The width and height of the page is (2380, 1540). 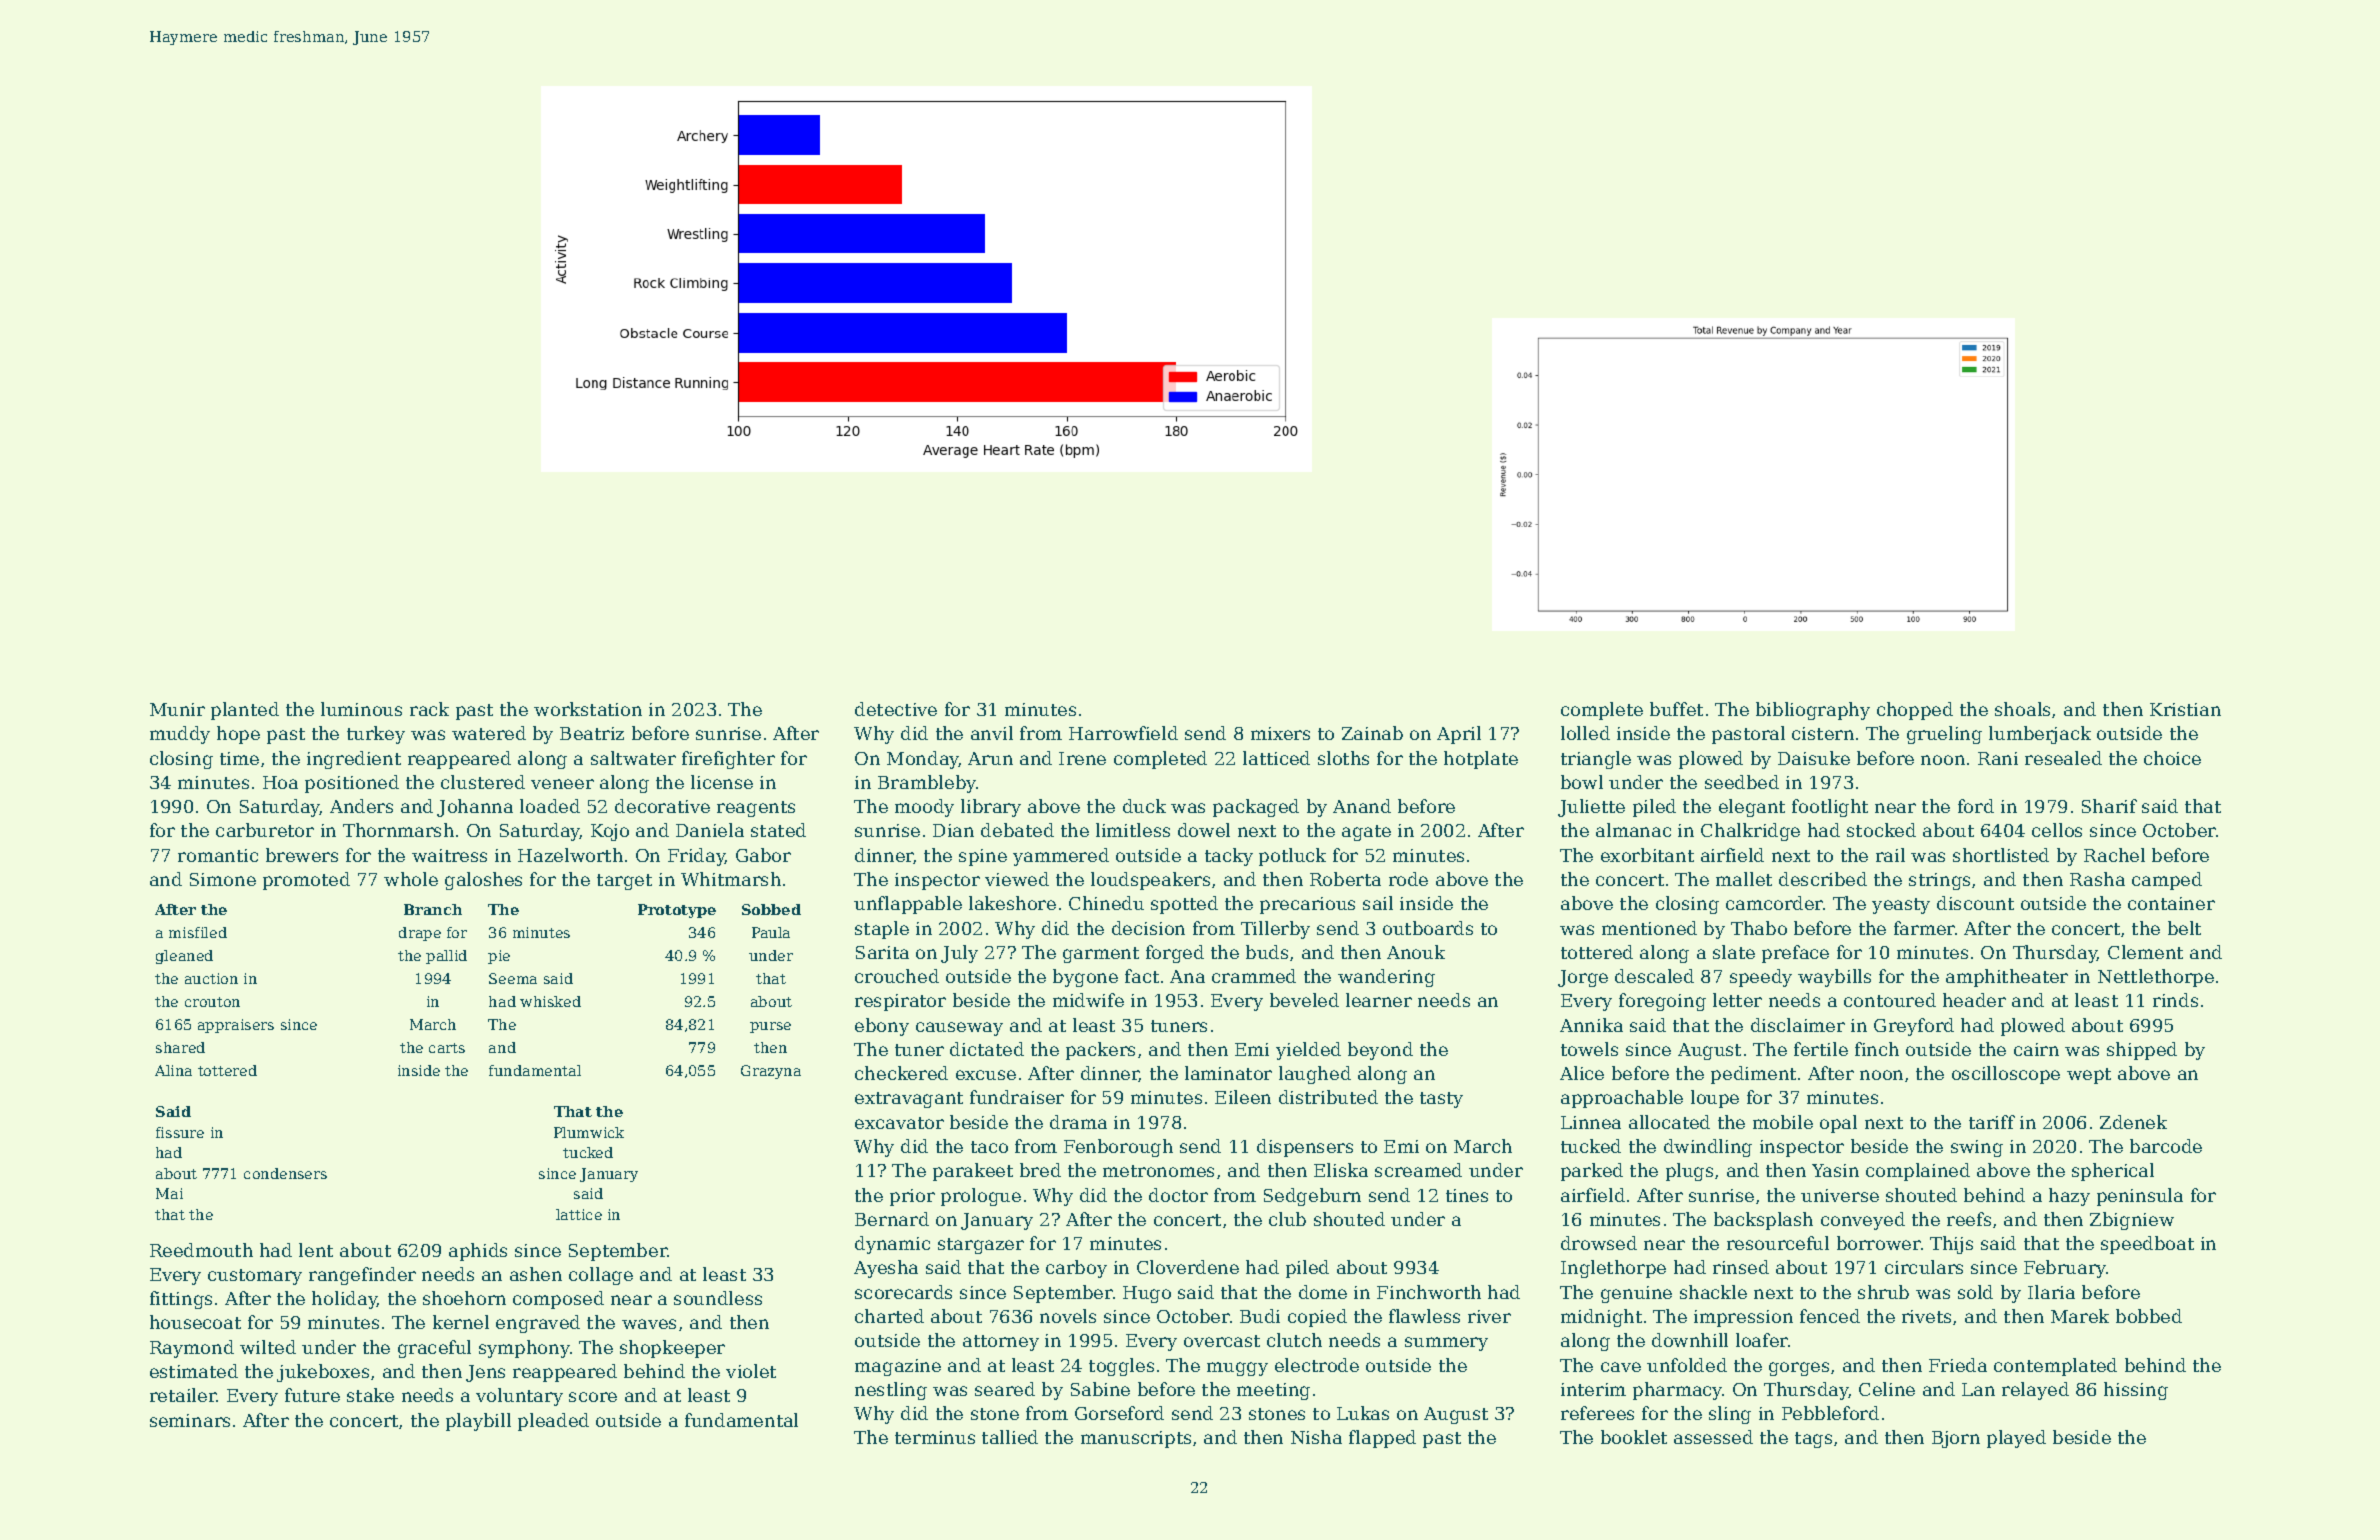 I want to click on fissure, so click(x=180, y=1132).
